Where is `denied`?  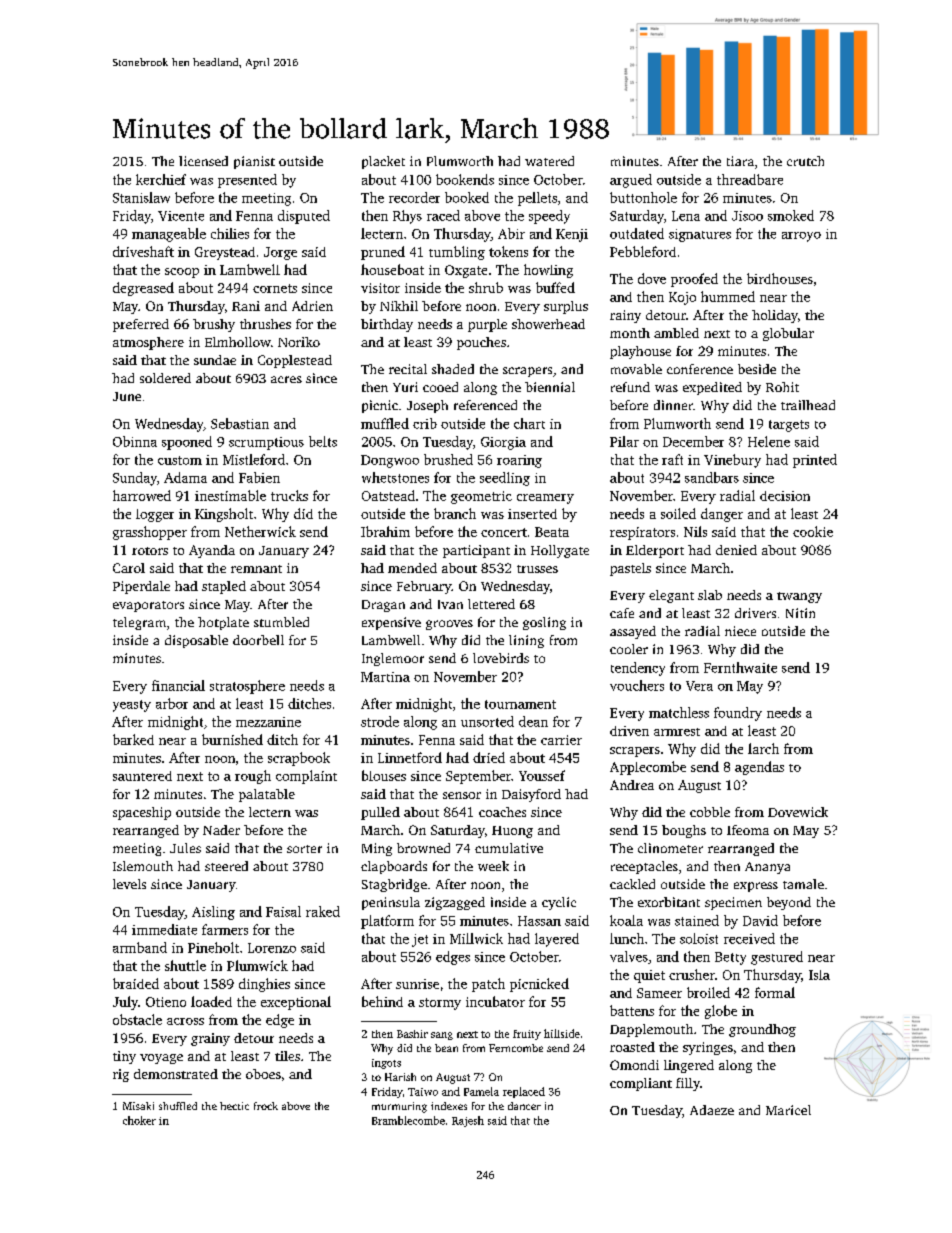 denied is located at coordinates (736, 550).
